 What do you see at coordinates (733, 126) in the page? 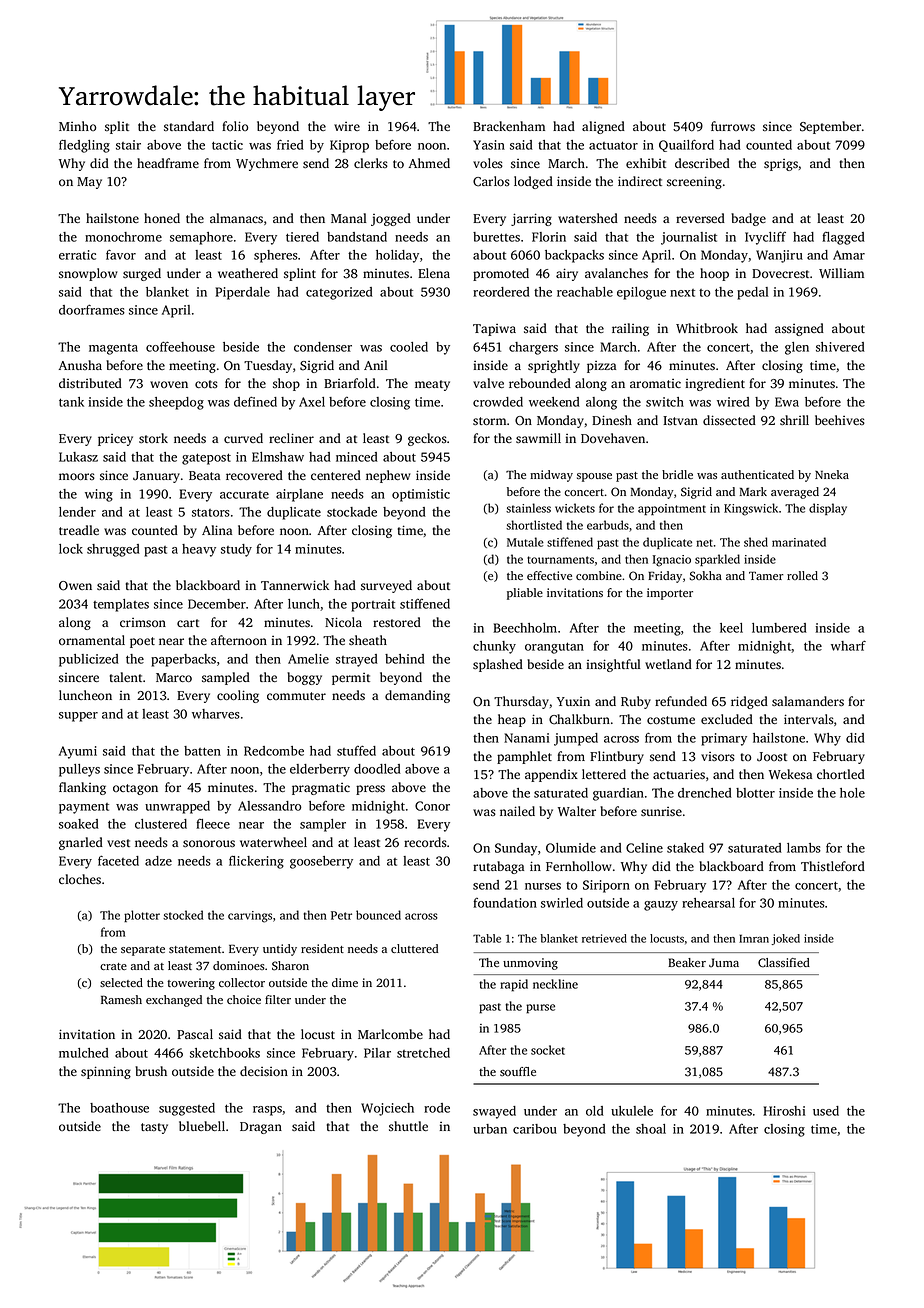
I see `furrows` at bounding box center [733, 126].
